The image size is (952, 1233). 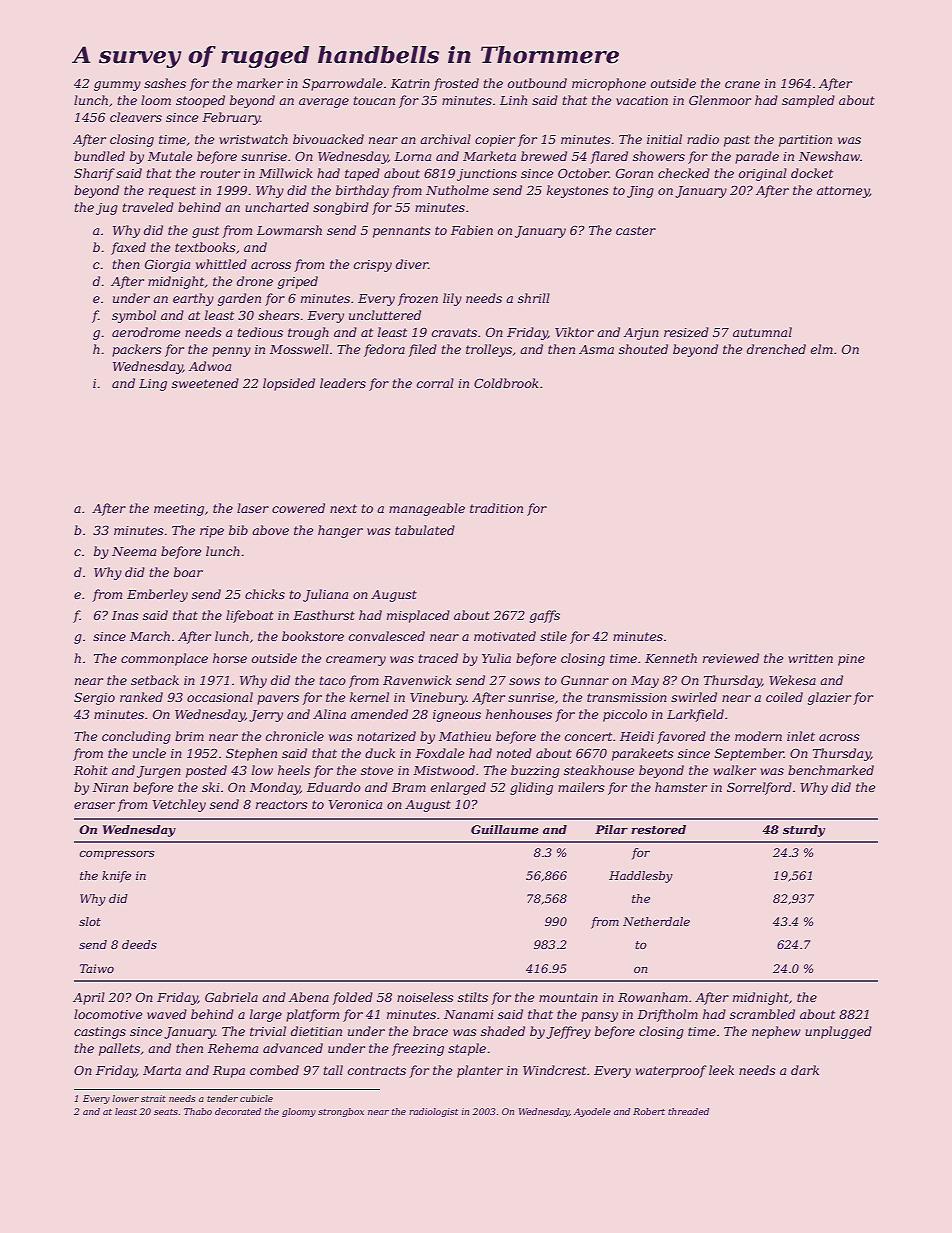 I want to click on deeds, so click(x=139, y=944).
